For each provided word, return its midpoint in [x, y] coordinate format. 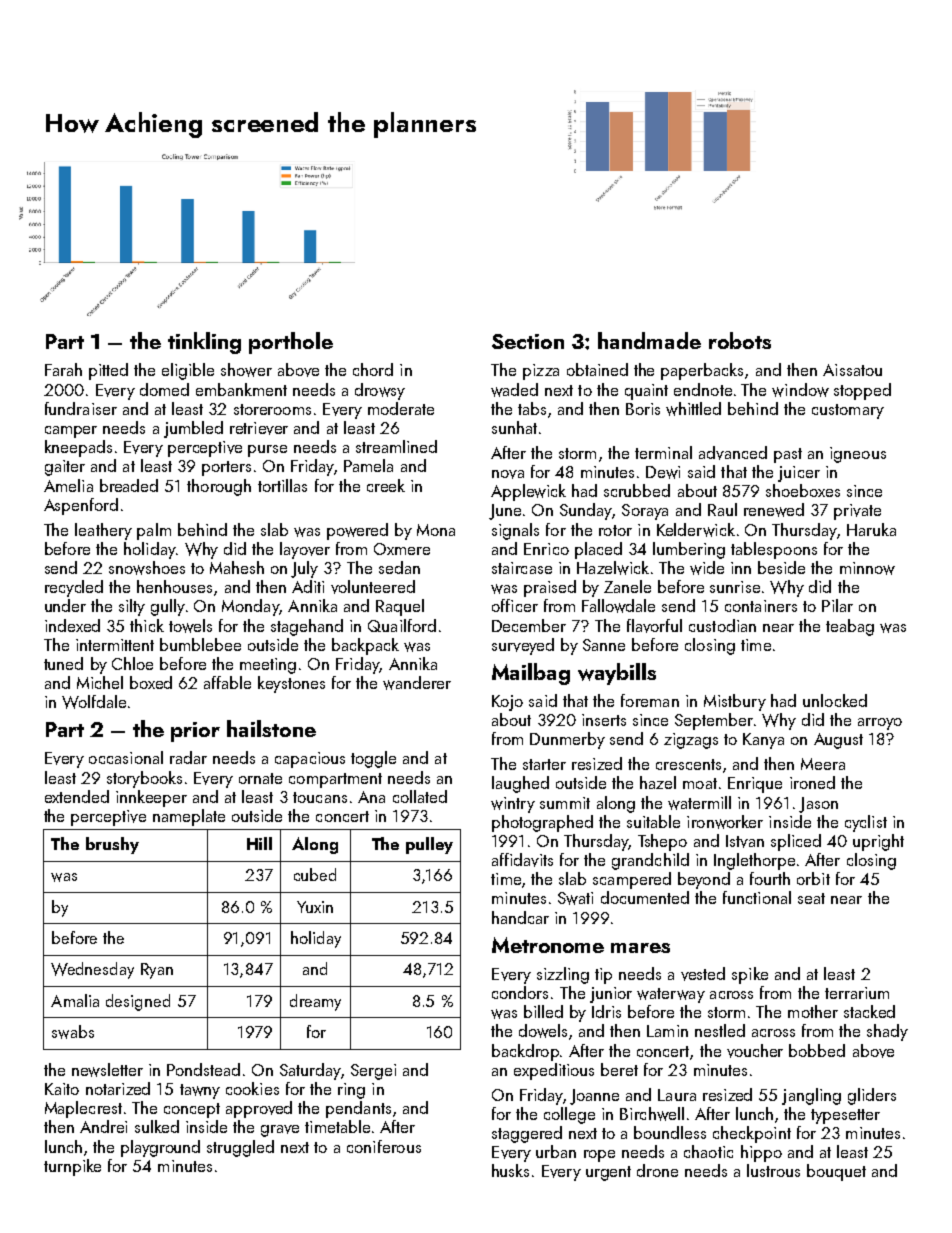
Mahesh [237, 567]
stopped [862, 391]
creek [386, 485]
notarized [118, 1088]
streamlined [396, 446]
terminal [663, 452]
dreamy [315, 1002]
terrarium [857, 993]
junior [611, 995]
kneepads [78, 448]
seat [811, 898]
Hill [259, 843]
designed [138, 1002]
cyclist [866, 823]
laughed [520, 784]
